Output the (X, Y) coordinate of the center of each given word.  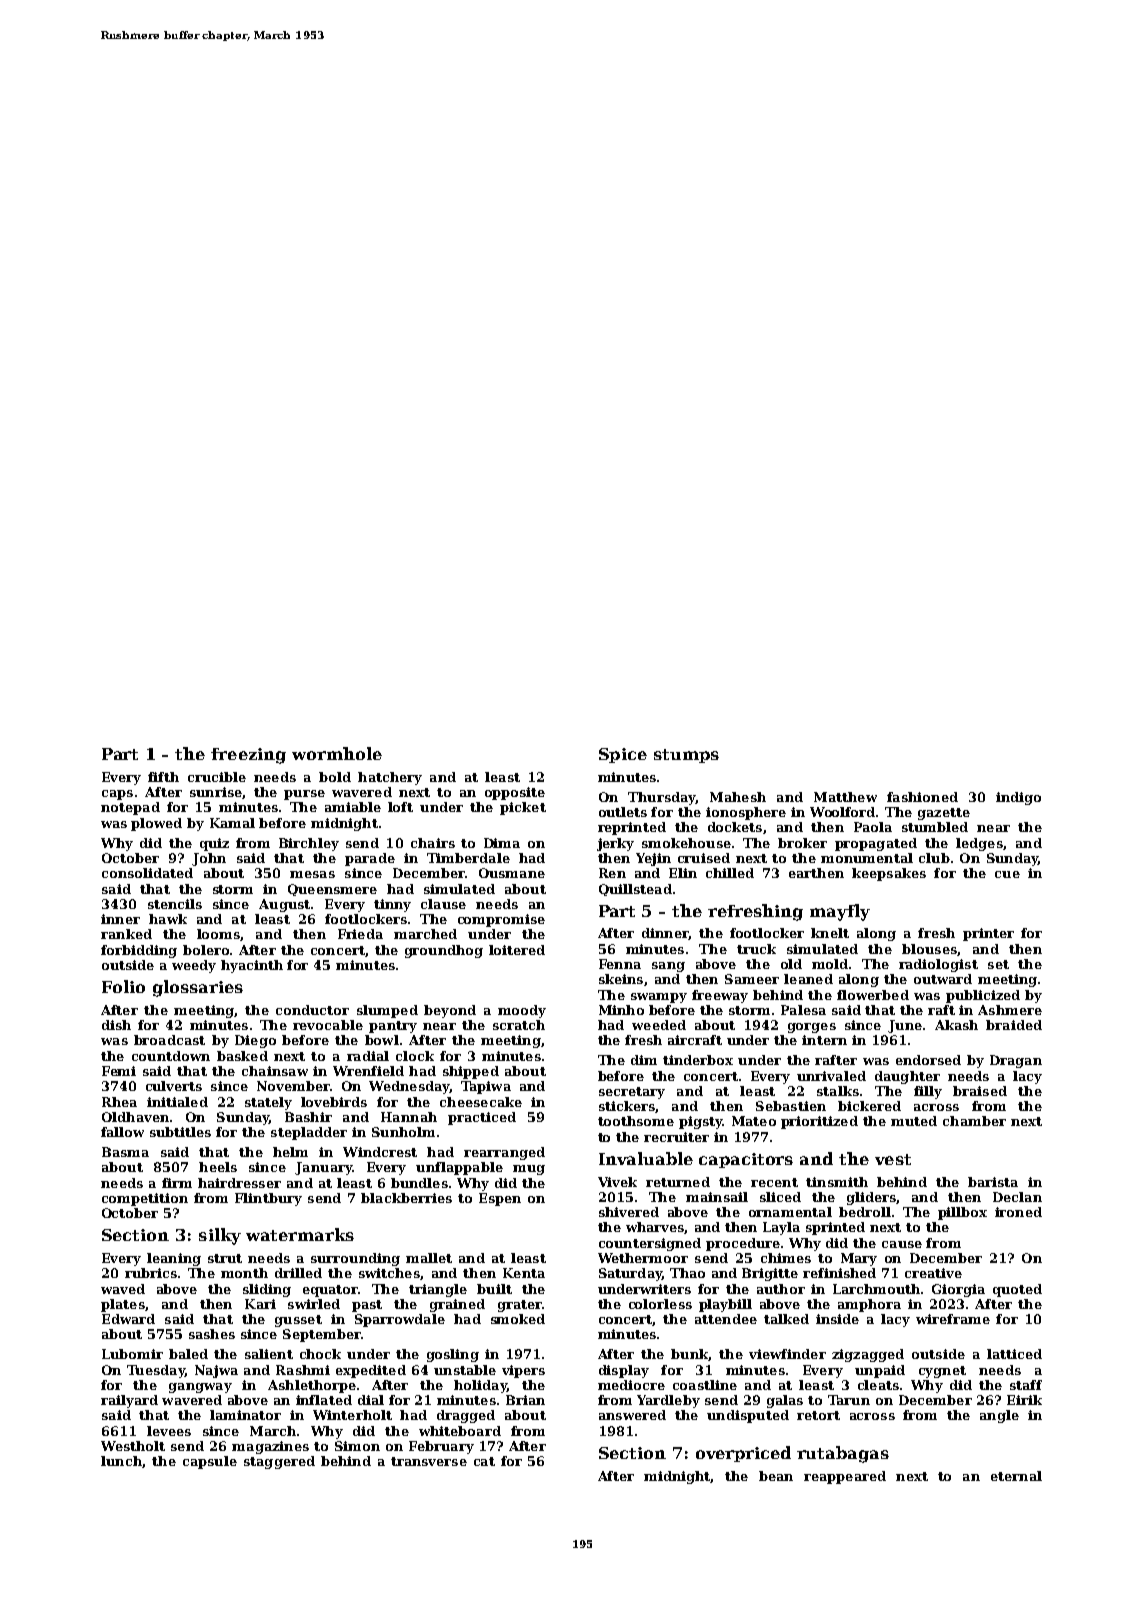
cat (484, 1461)
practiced (482, 1118)
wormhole (337, 753)
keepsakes (889, 874)
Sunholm (403, 1132)
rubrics (151, 1273)
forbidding (139, 951)
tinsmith (837, 1182)
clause (443, 904)
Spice (623, 755)
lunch (121, 1461)
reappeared (845, 1477)
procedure (743, 1244)
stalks (838, 1091)
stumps (686, 756)
